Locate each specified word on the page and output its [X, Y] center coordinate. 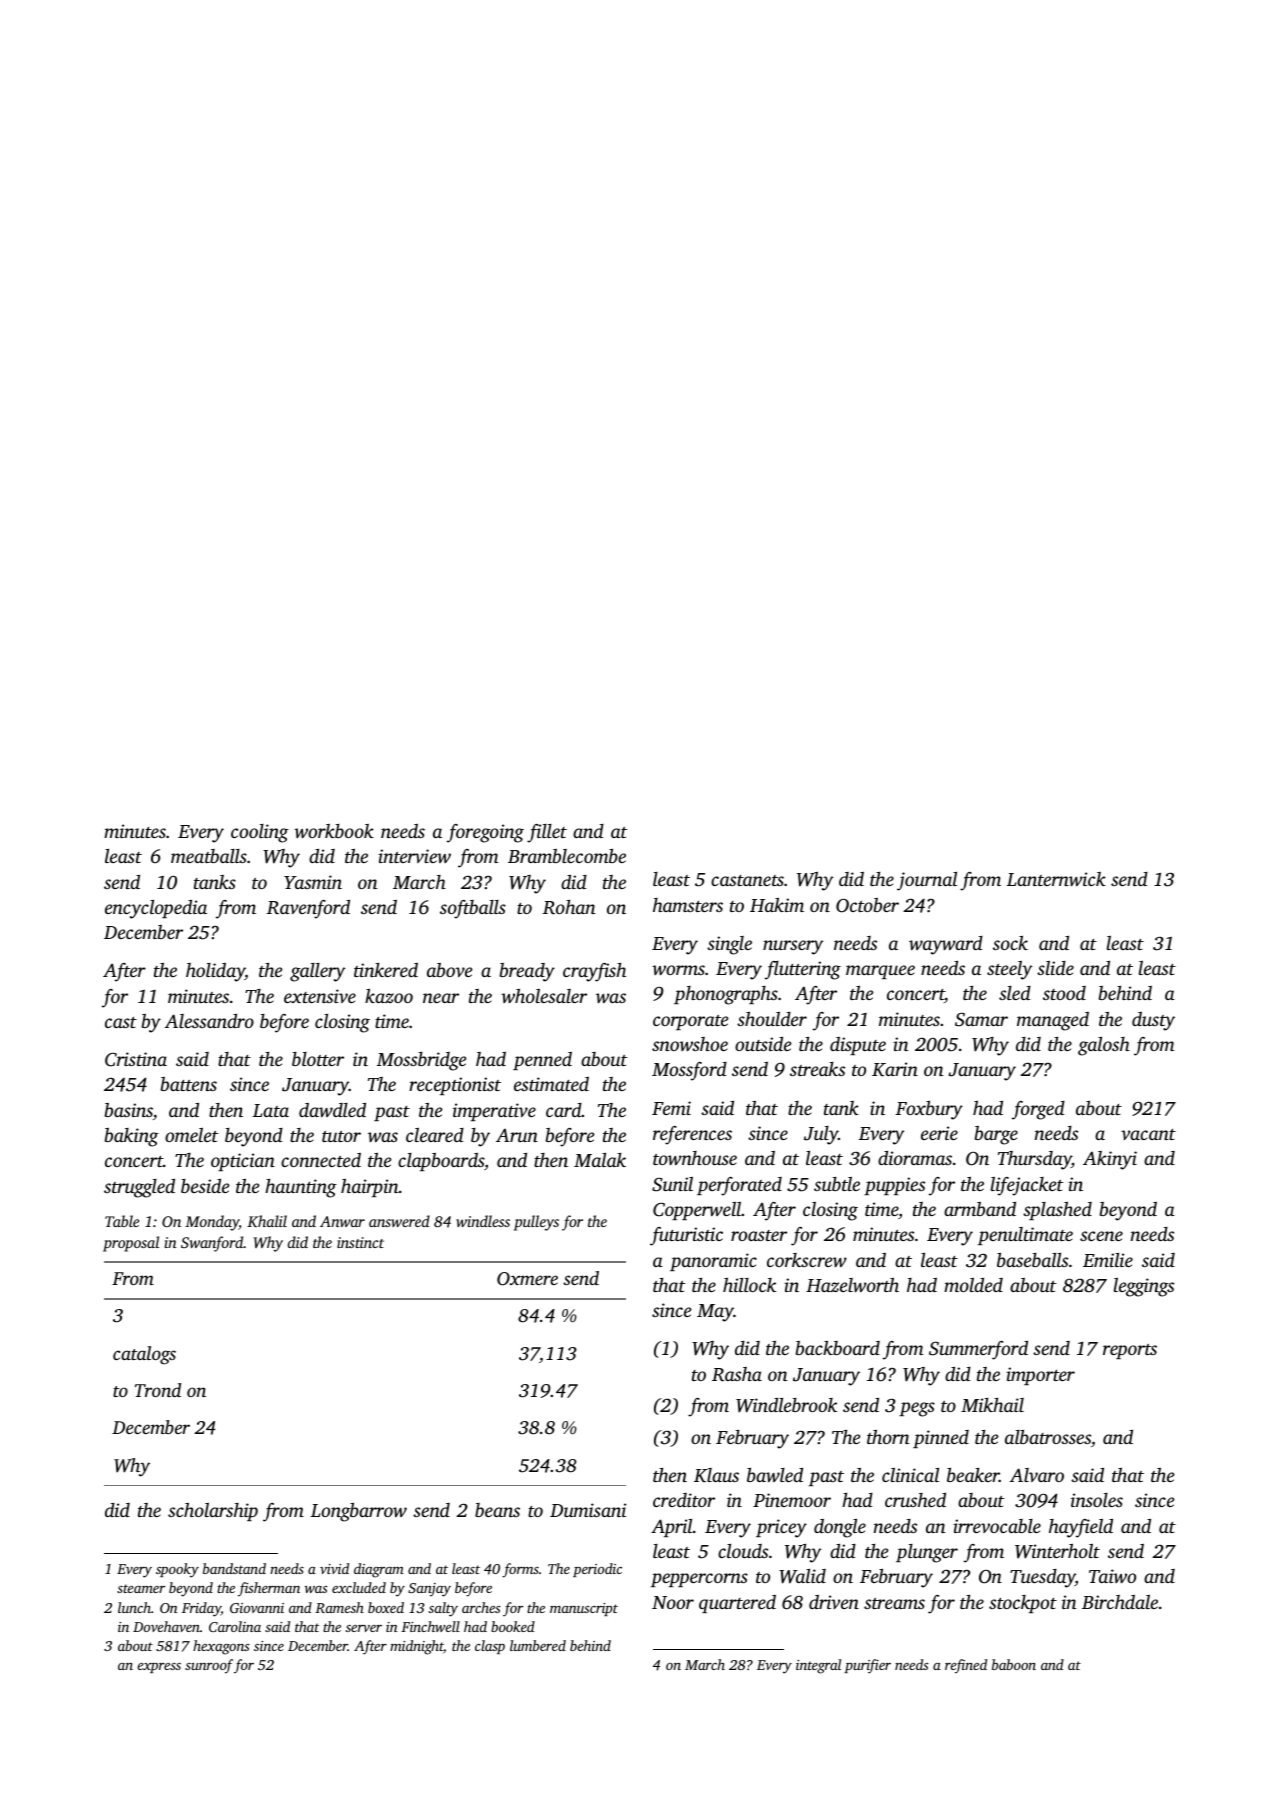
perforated [739, 1186]
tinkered [386, 970]
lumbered [538, 1645]
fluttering [803, 970]
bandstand [234, 1568]
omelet [191, 1135]
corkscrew [807, 1260]
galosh [1104, 1046]
